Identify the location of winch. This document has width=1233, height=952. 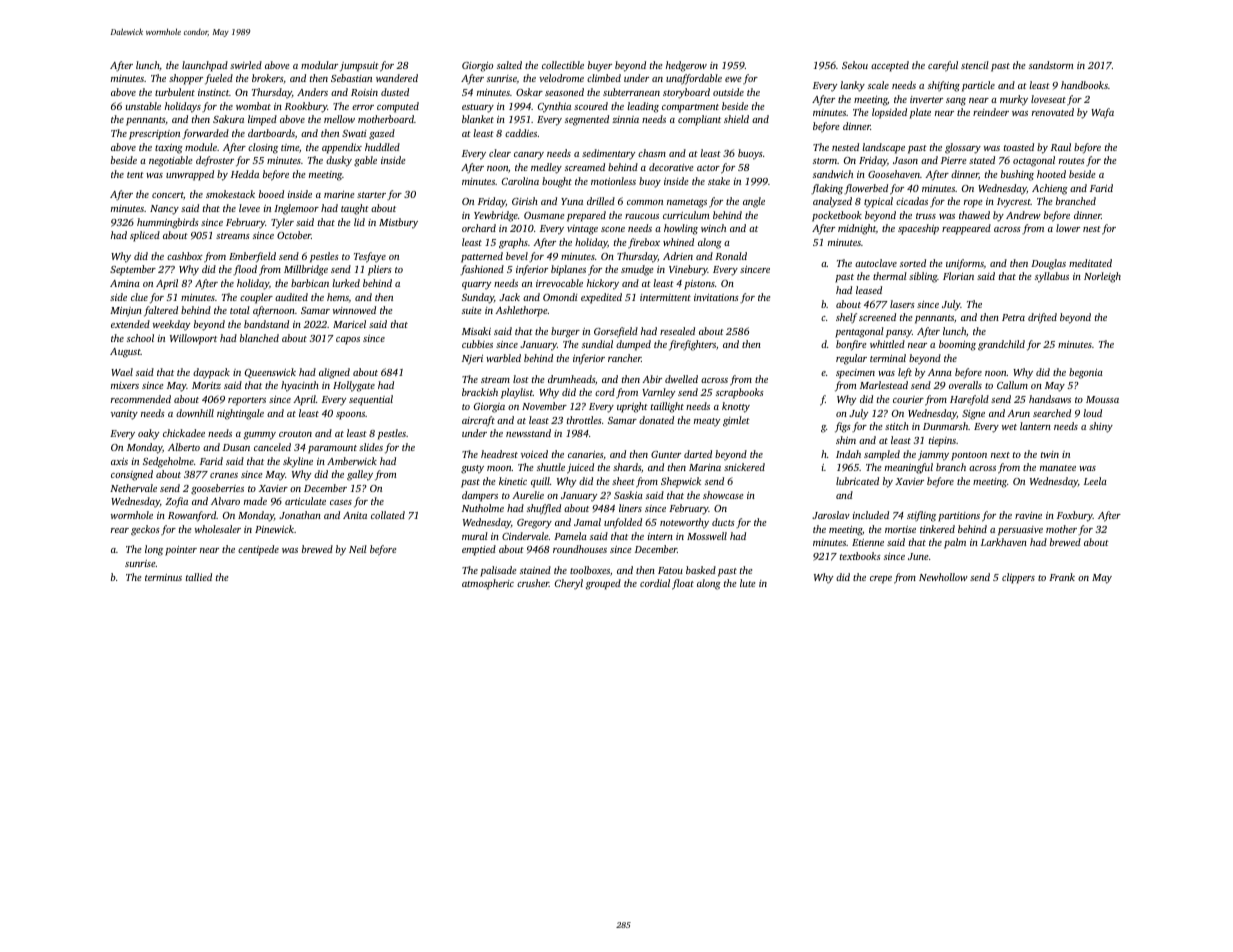
(713, 228).
